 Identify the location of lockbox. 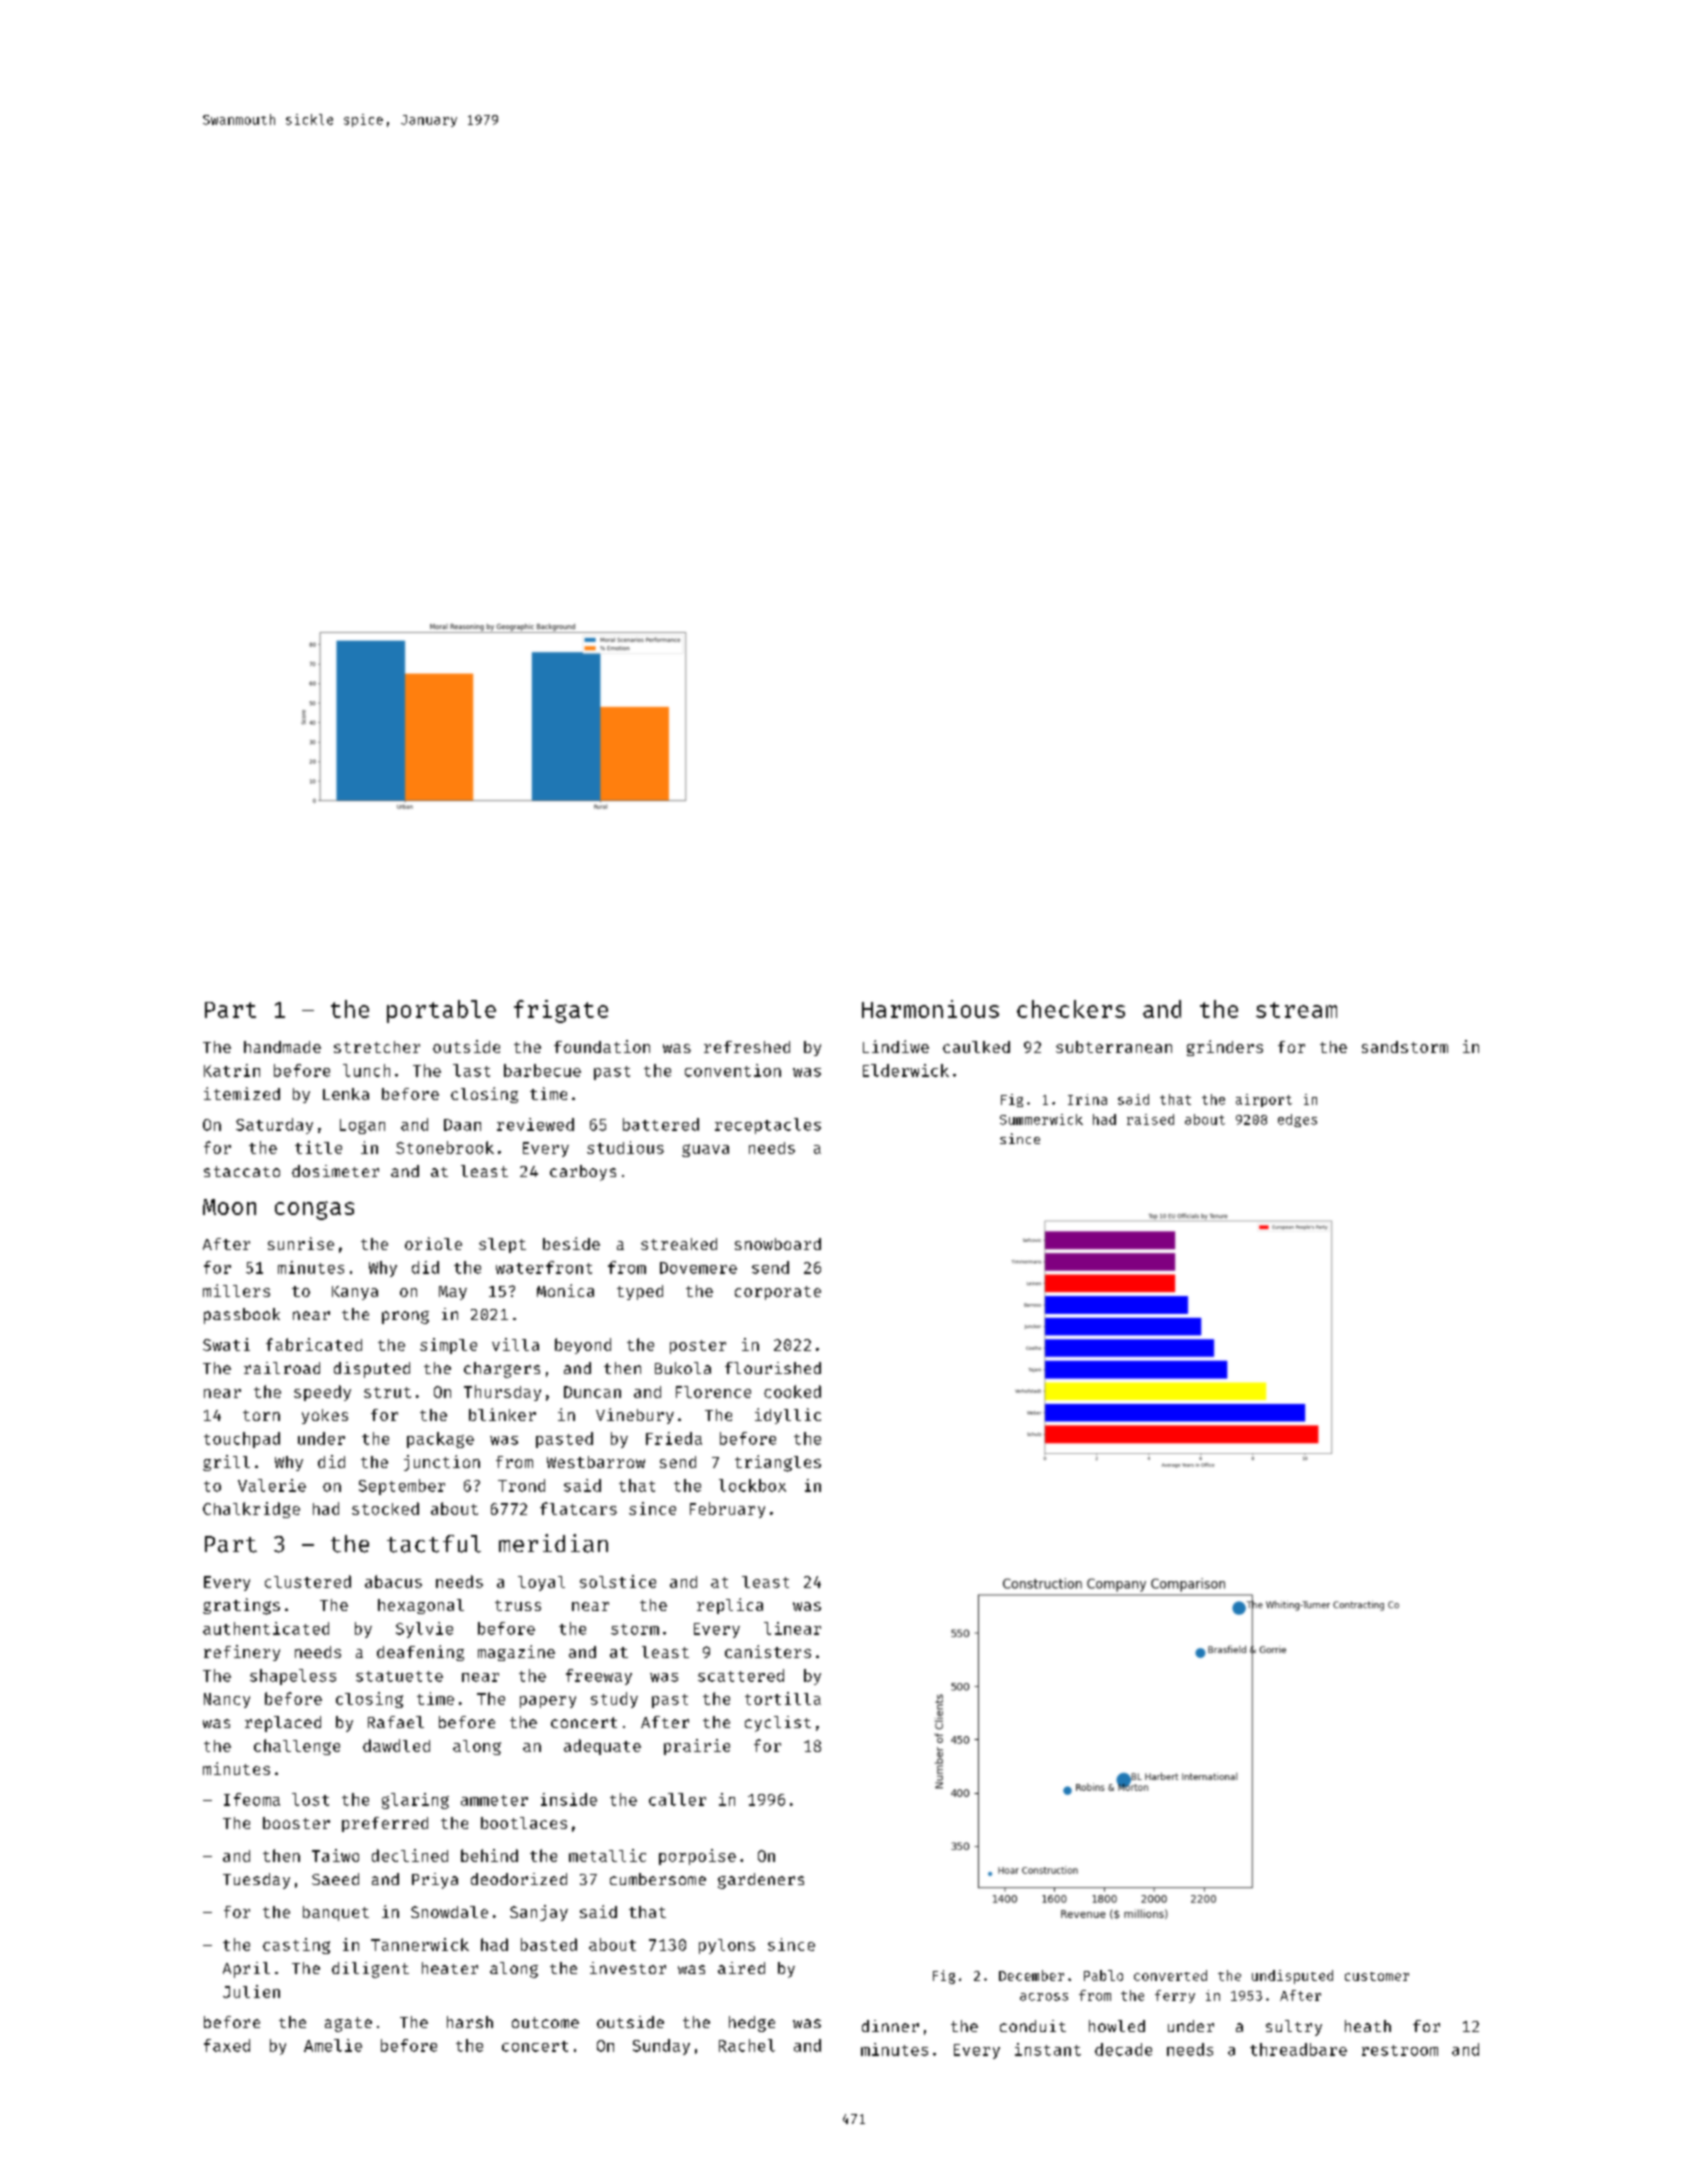
(752, 1485).
